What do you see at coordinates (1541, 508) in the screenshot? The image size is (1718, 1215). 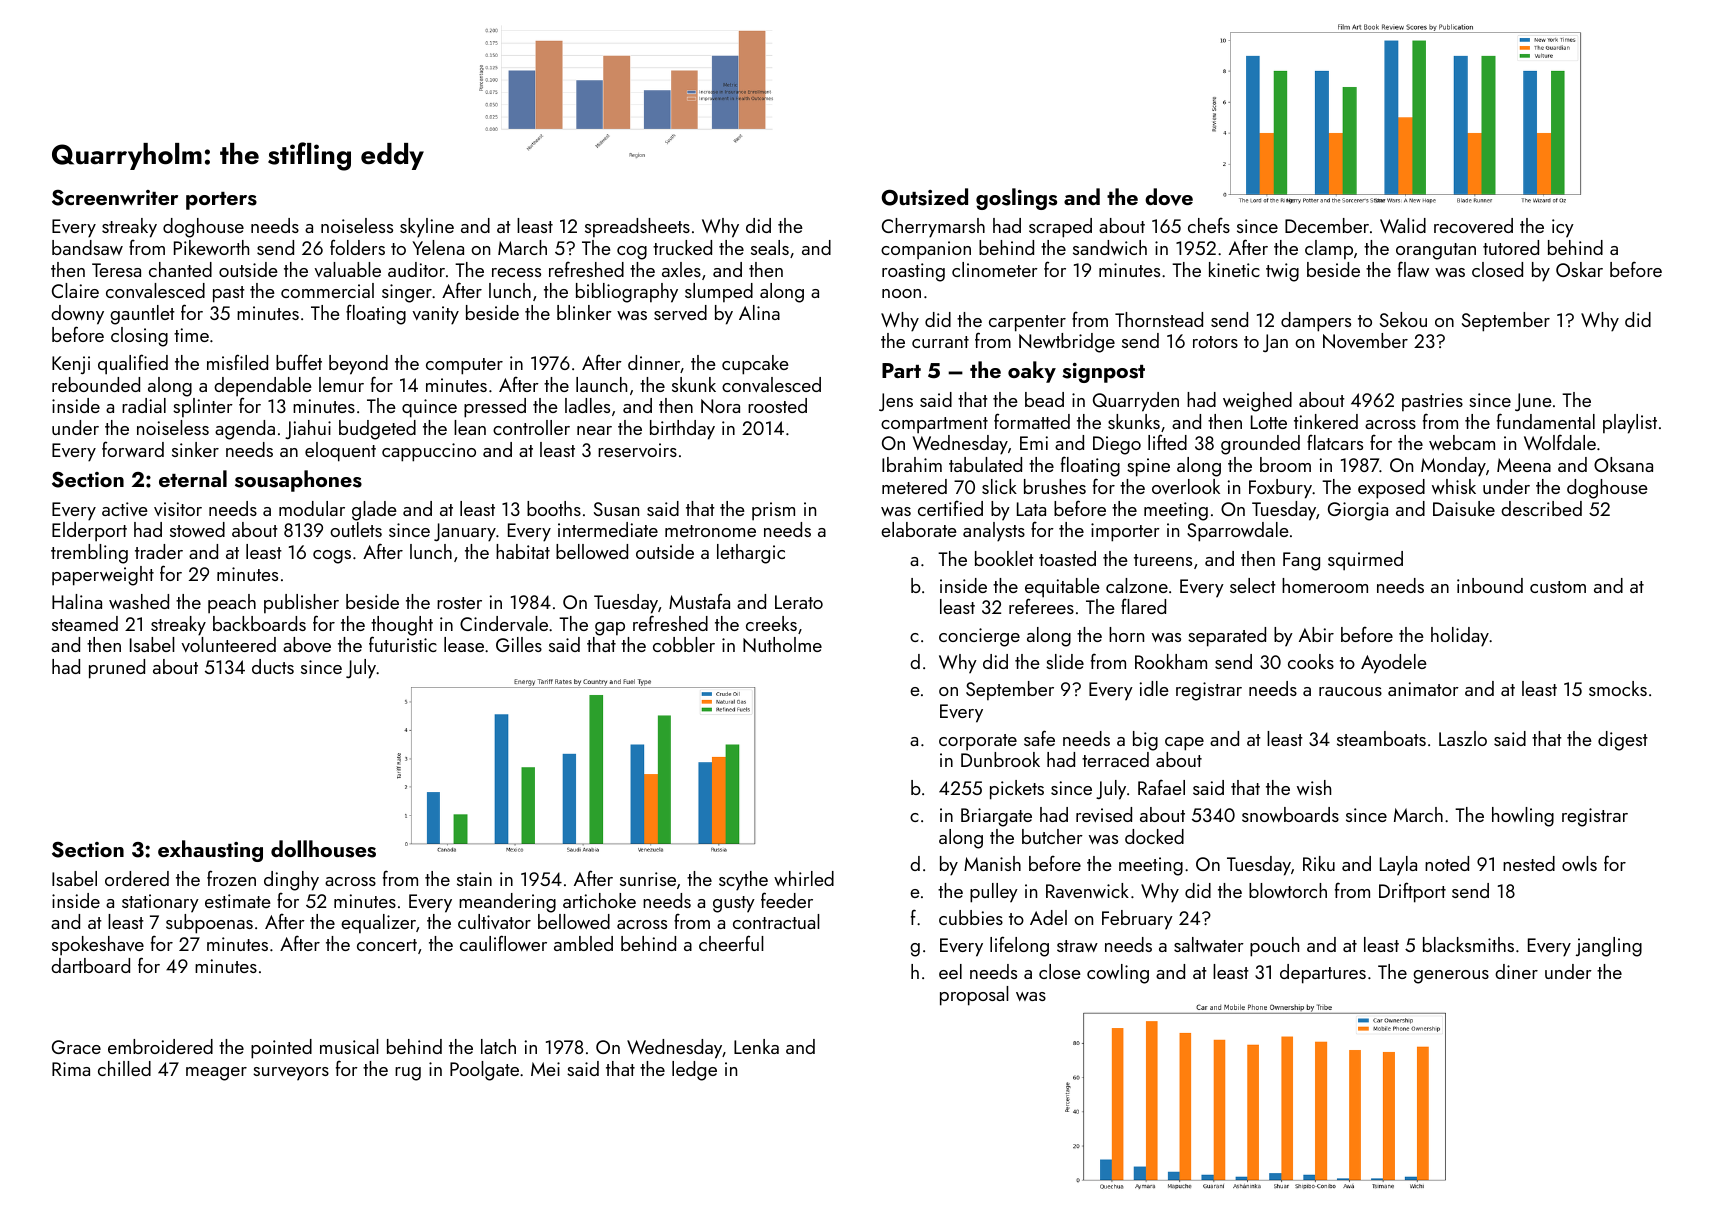 I see `described` at bounding box center [1541, 508].
